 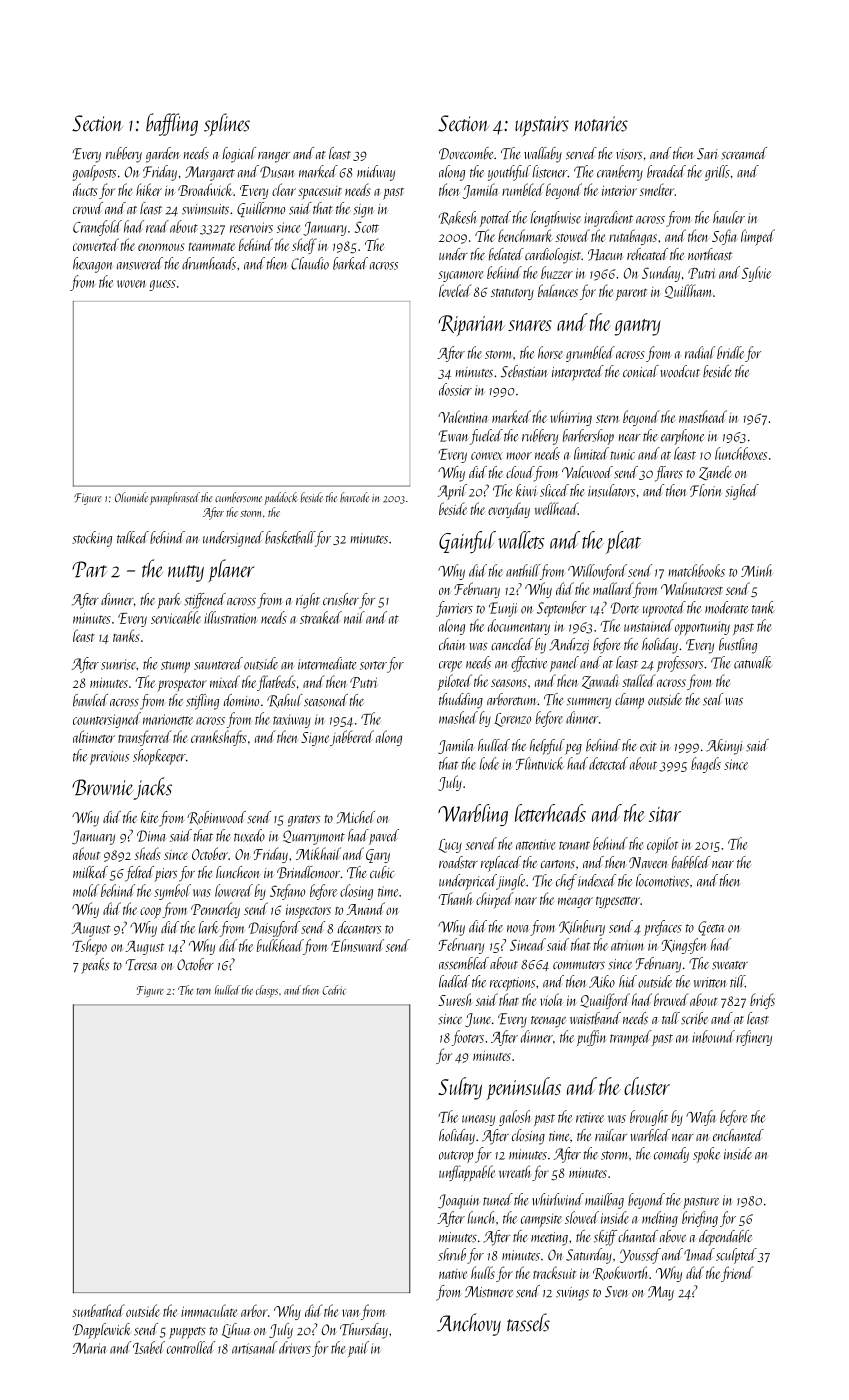 I want to click on jabbered, so click(x=352, y=738).
